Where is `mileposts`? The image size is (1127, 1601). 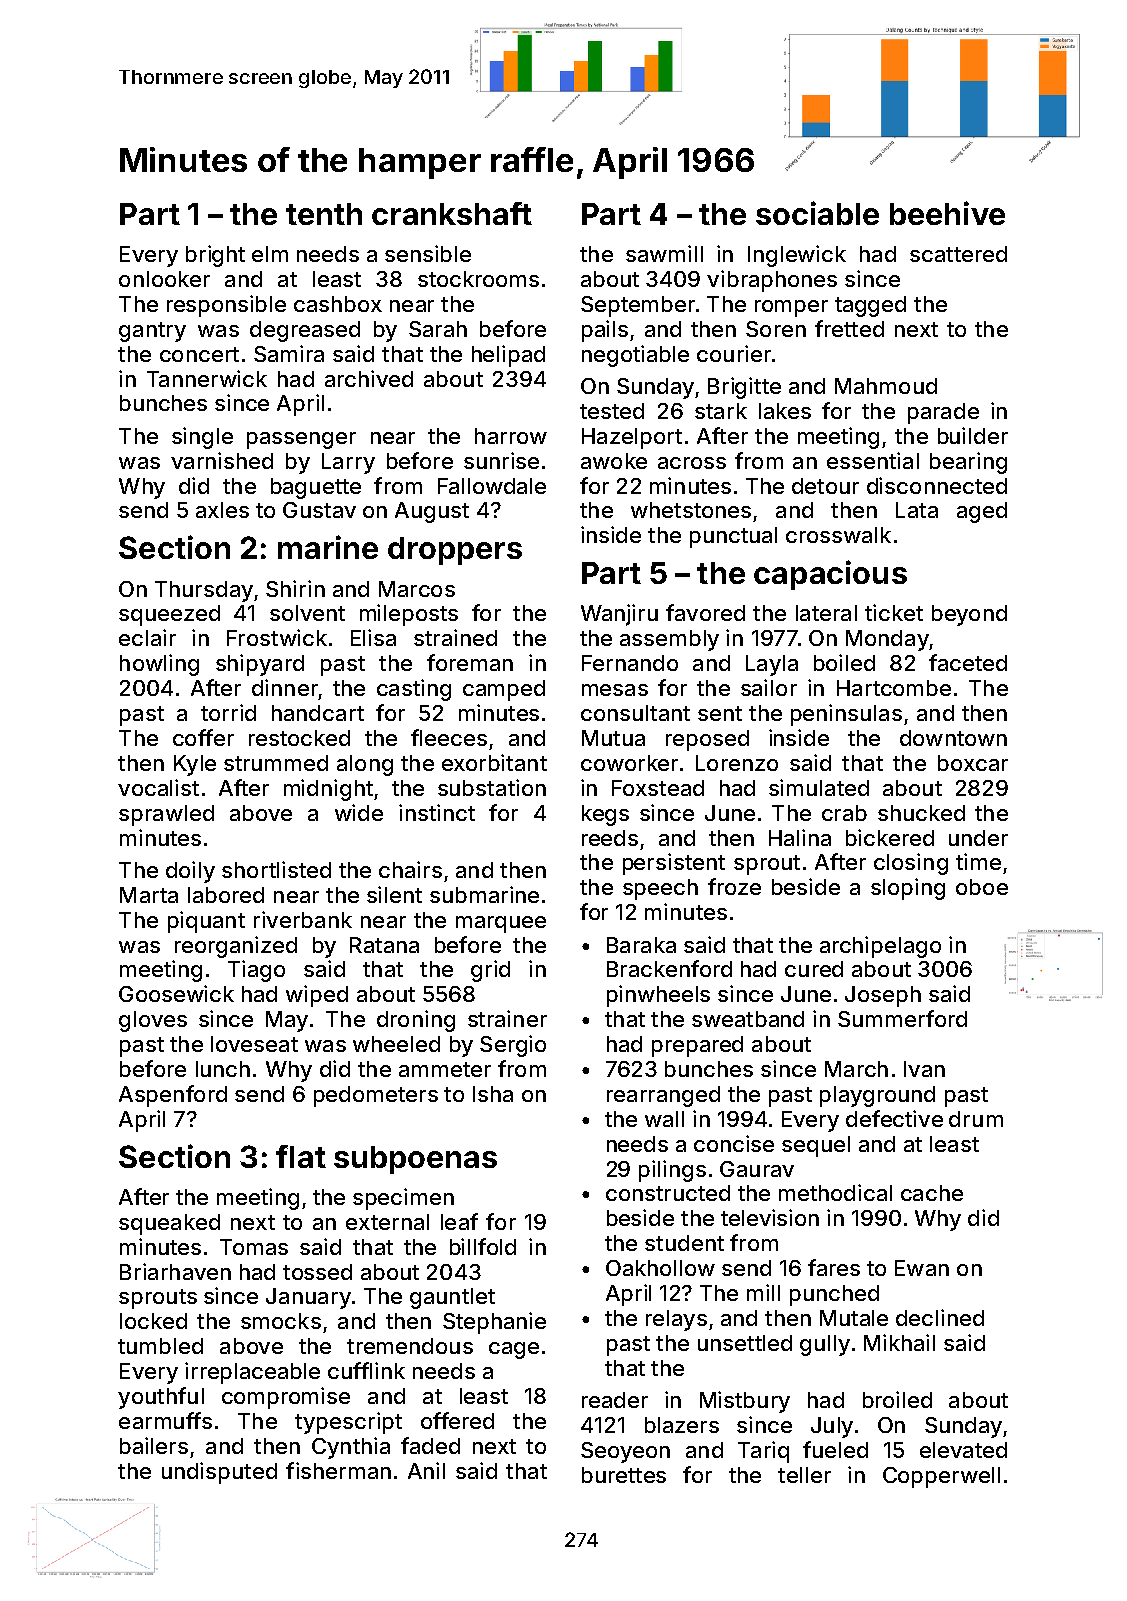
mileposts is located at coordinates (409, 615).
